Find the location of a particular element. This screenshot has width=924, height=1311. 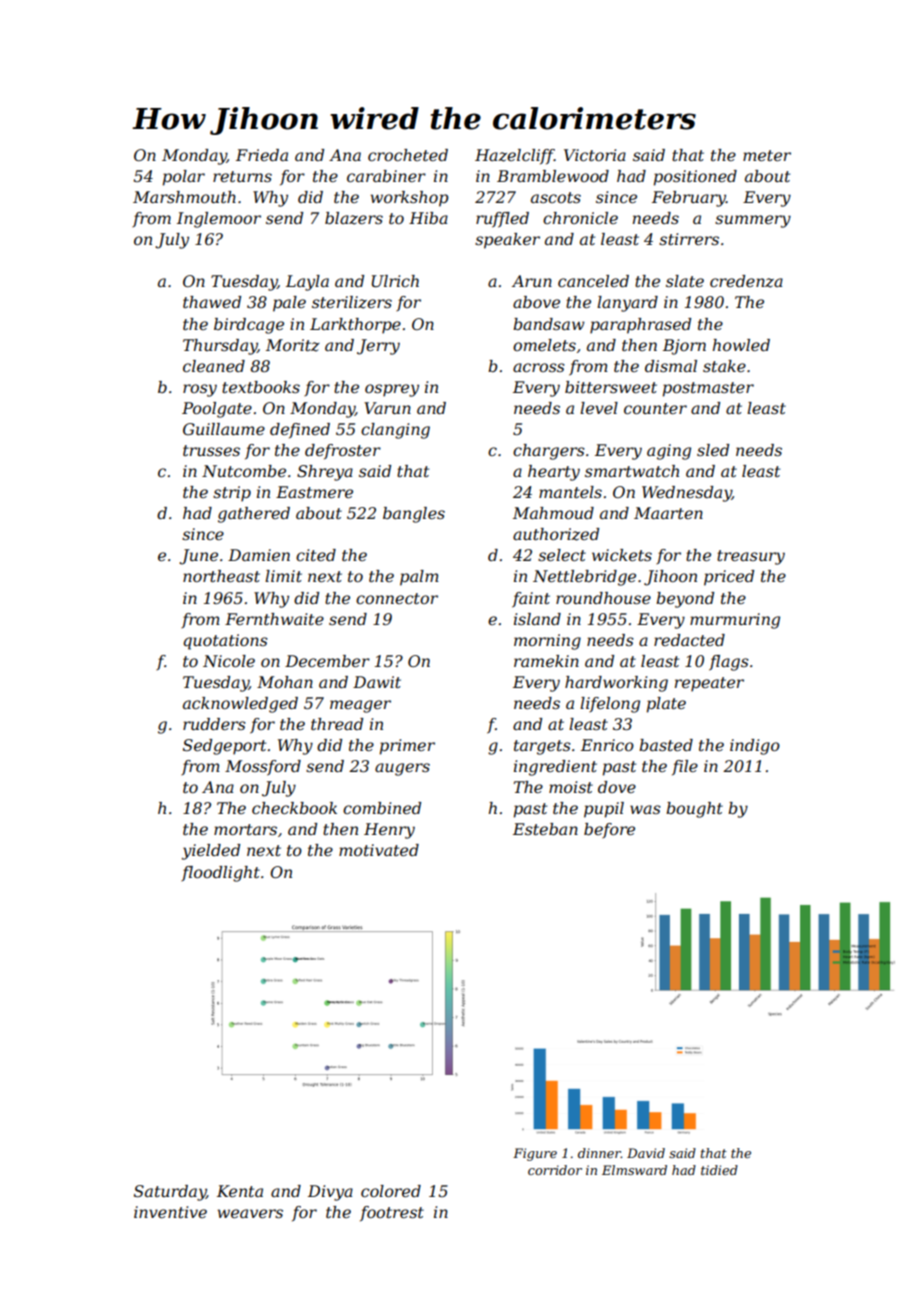

counter is located at coordinates (655, 408).
